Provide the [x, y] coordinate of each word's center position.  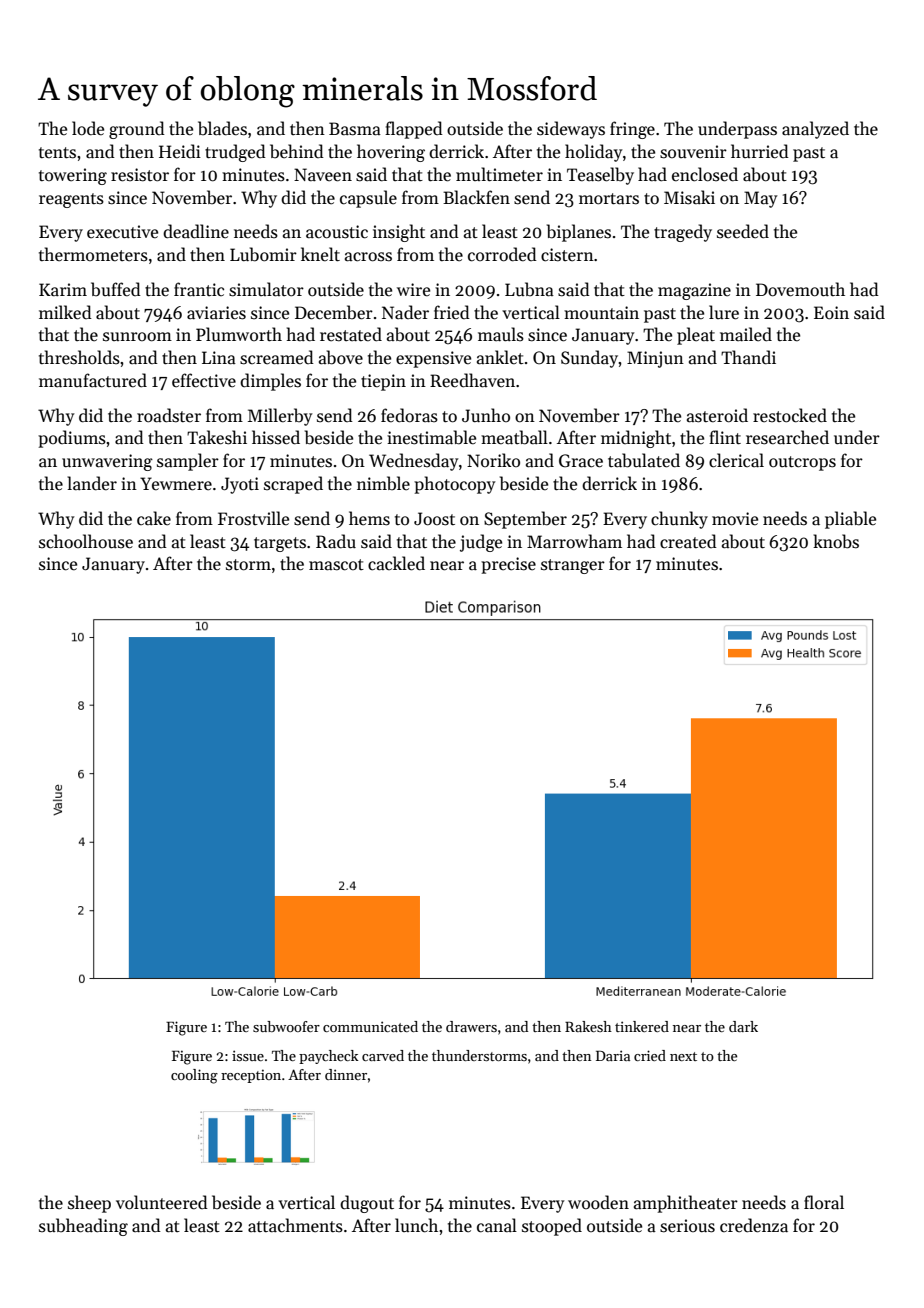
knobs [836, 541]
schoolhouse [86, 541]
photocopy [455, 485]
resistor [140, 175]
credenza [754, 1225]
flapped [414, 130]
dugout [367, 1204]
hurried [760, 151]
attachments [295, 1225]
